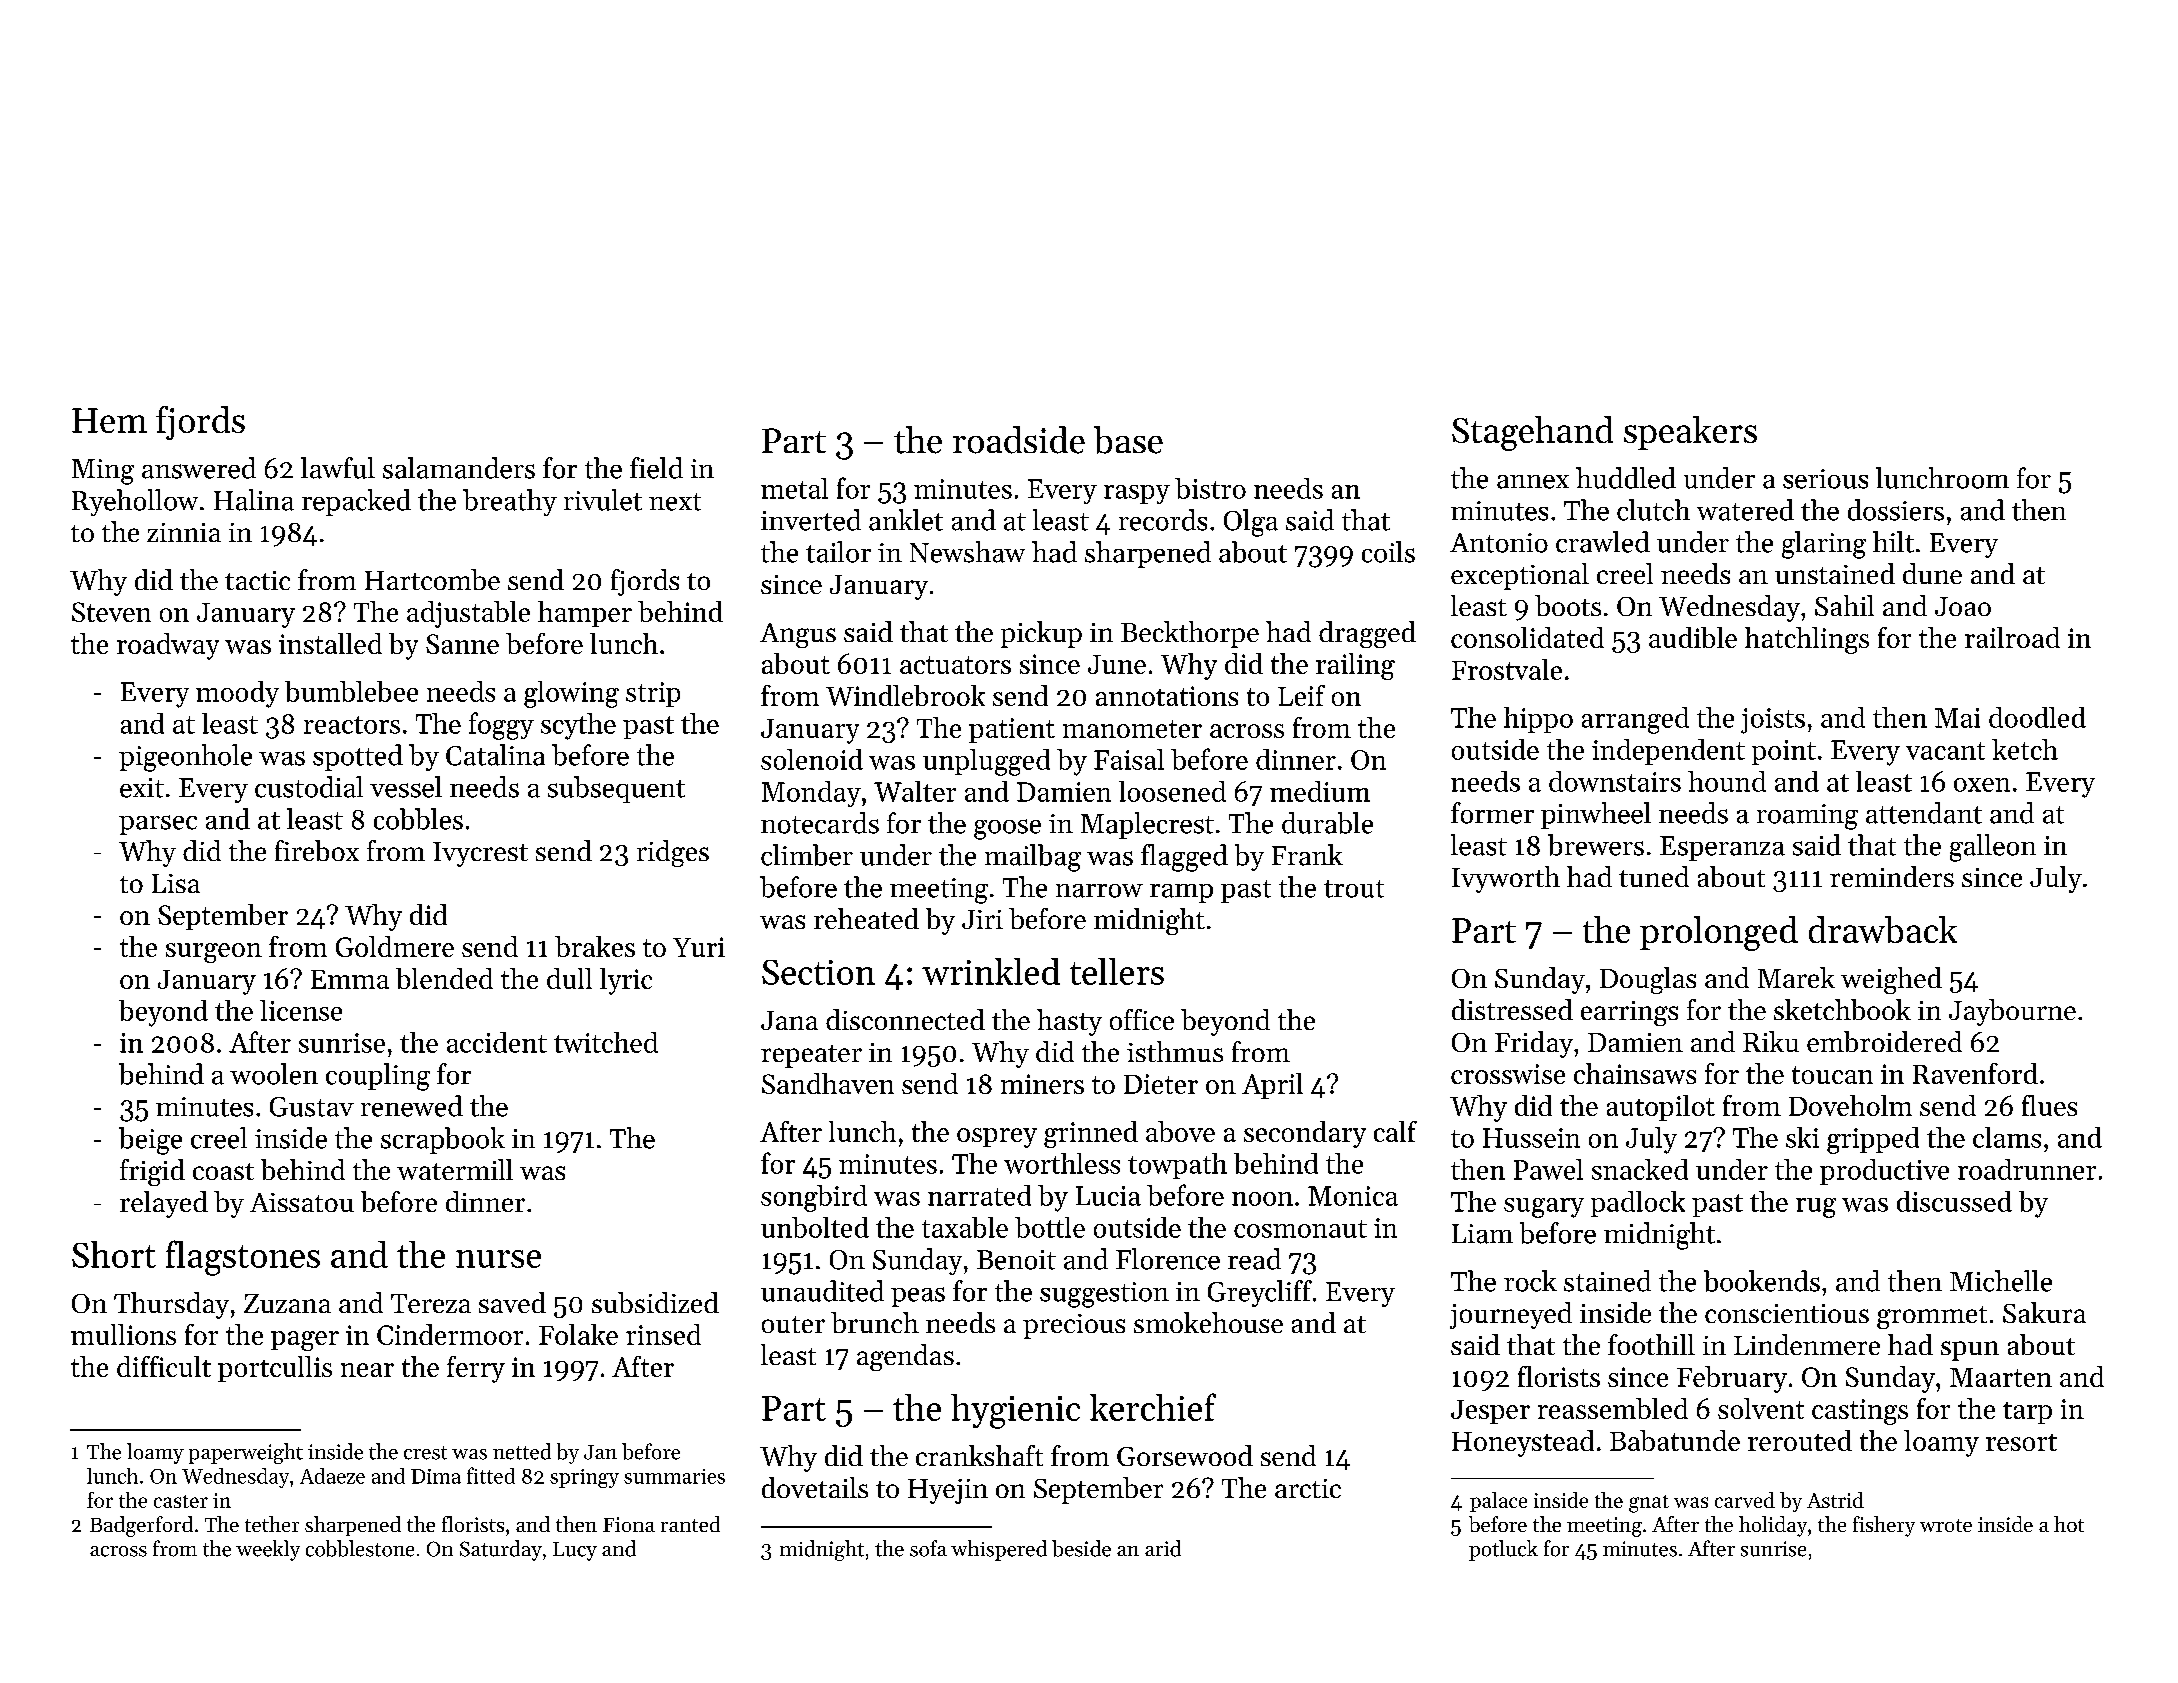 Image resolution: width=2178 pixels, height=1683 pixels. I want to click on parsec, so click(158, 825).
